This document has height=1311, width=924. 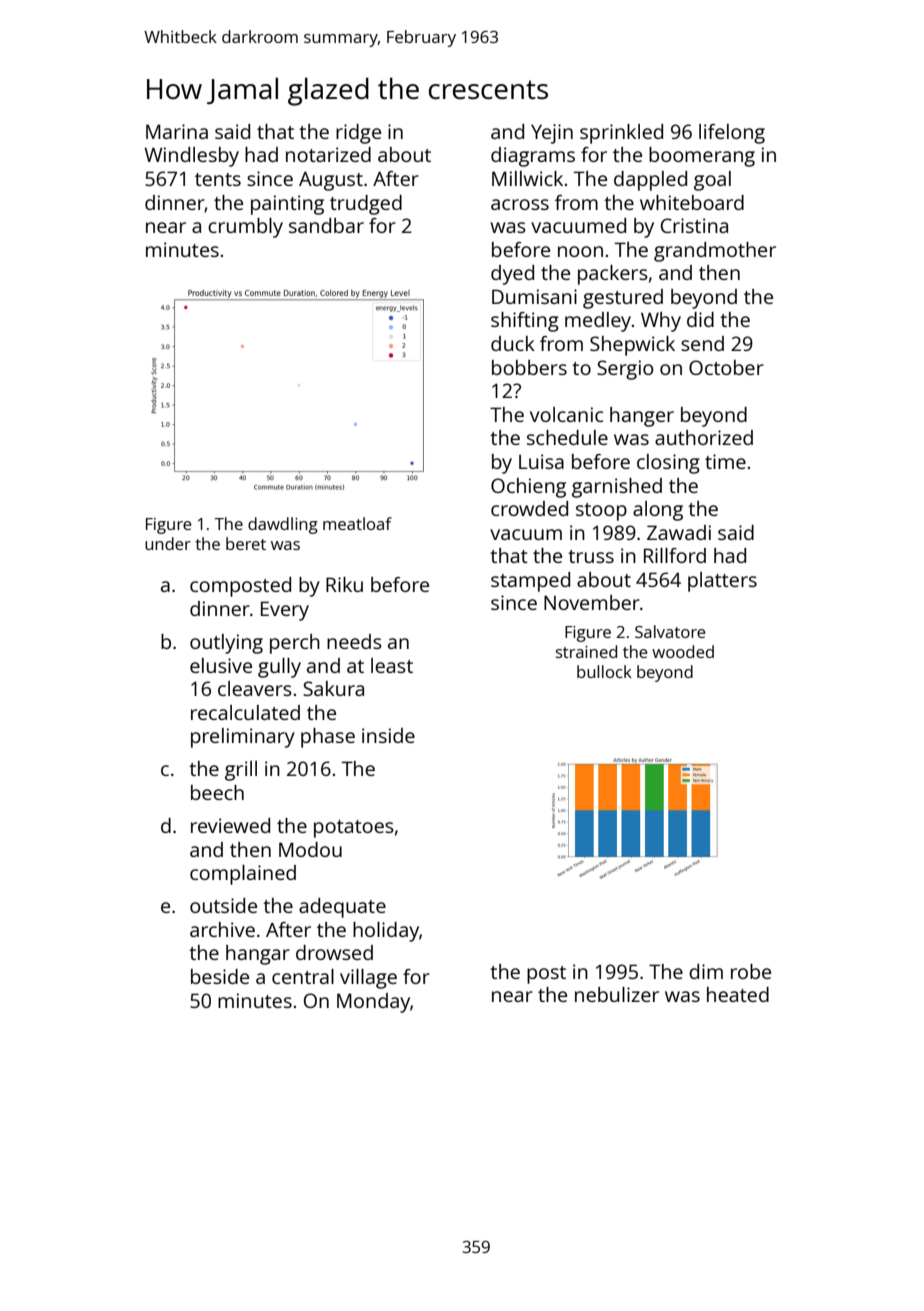 I want to click on Cristina, so click(x=694, y=225).
